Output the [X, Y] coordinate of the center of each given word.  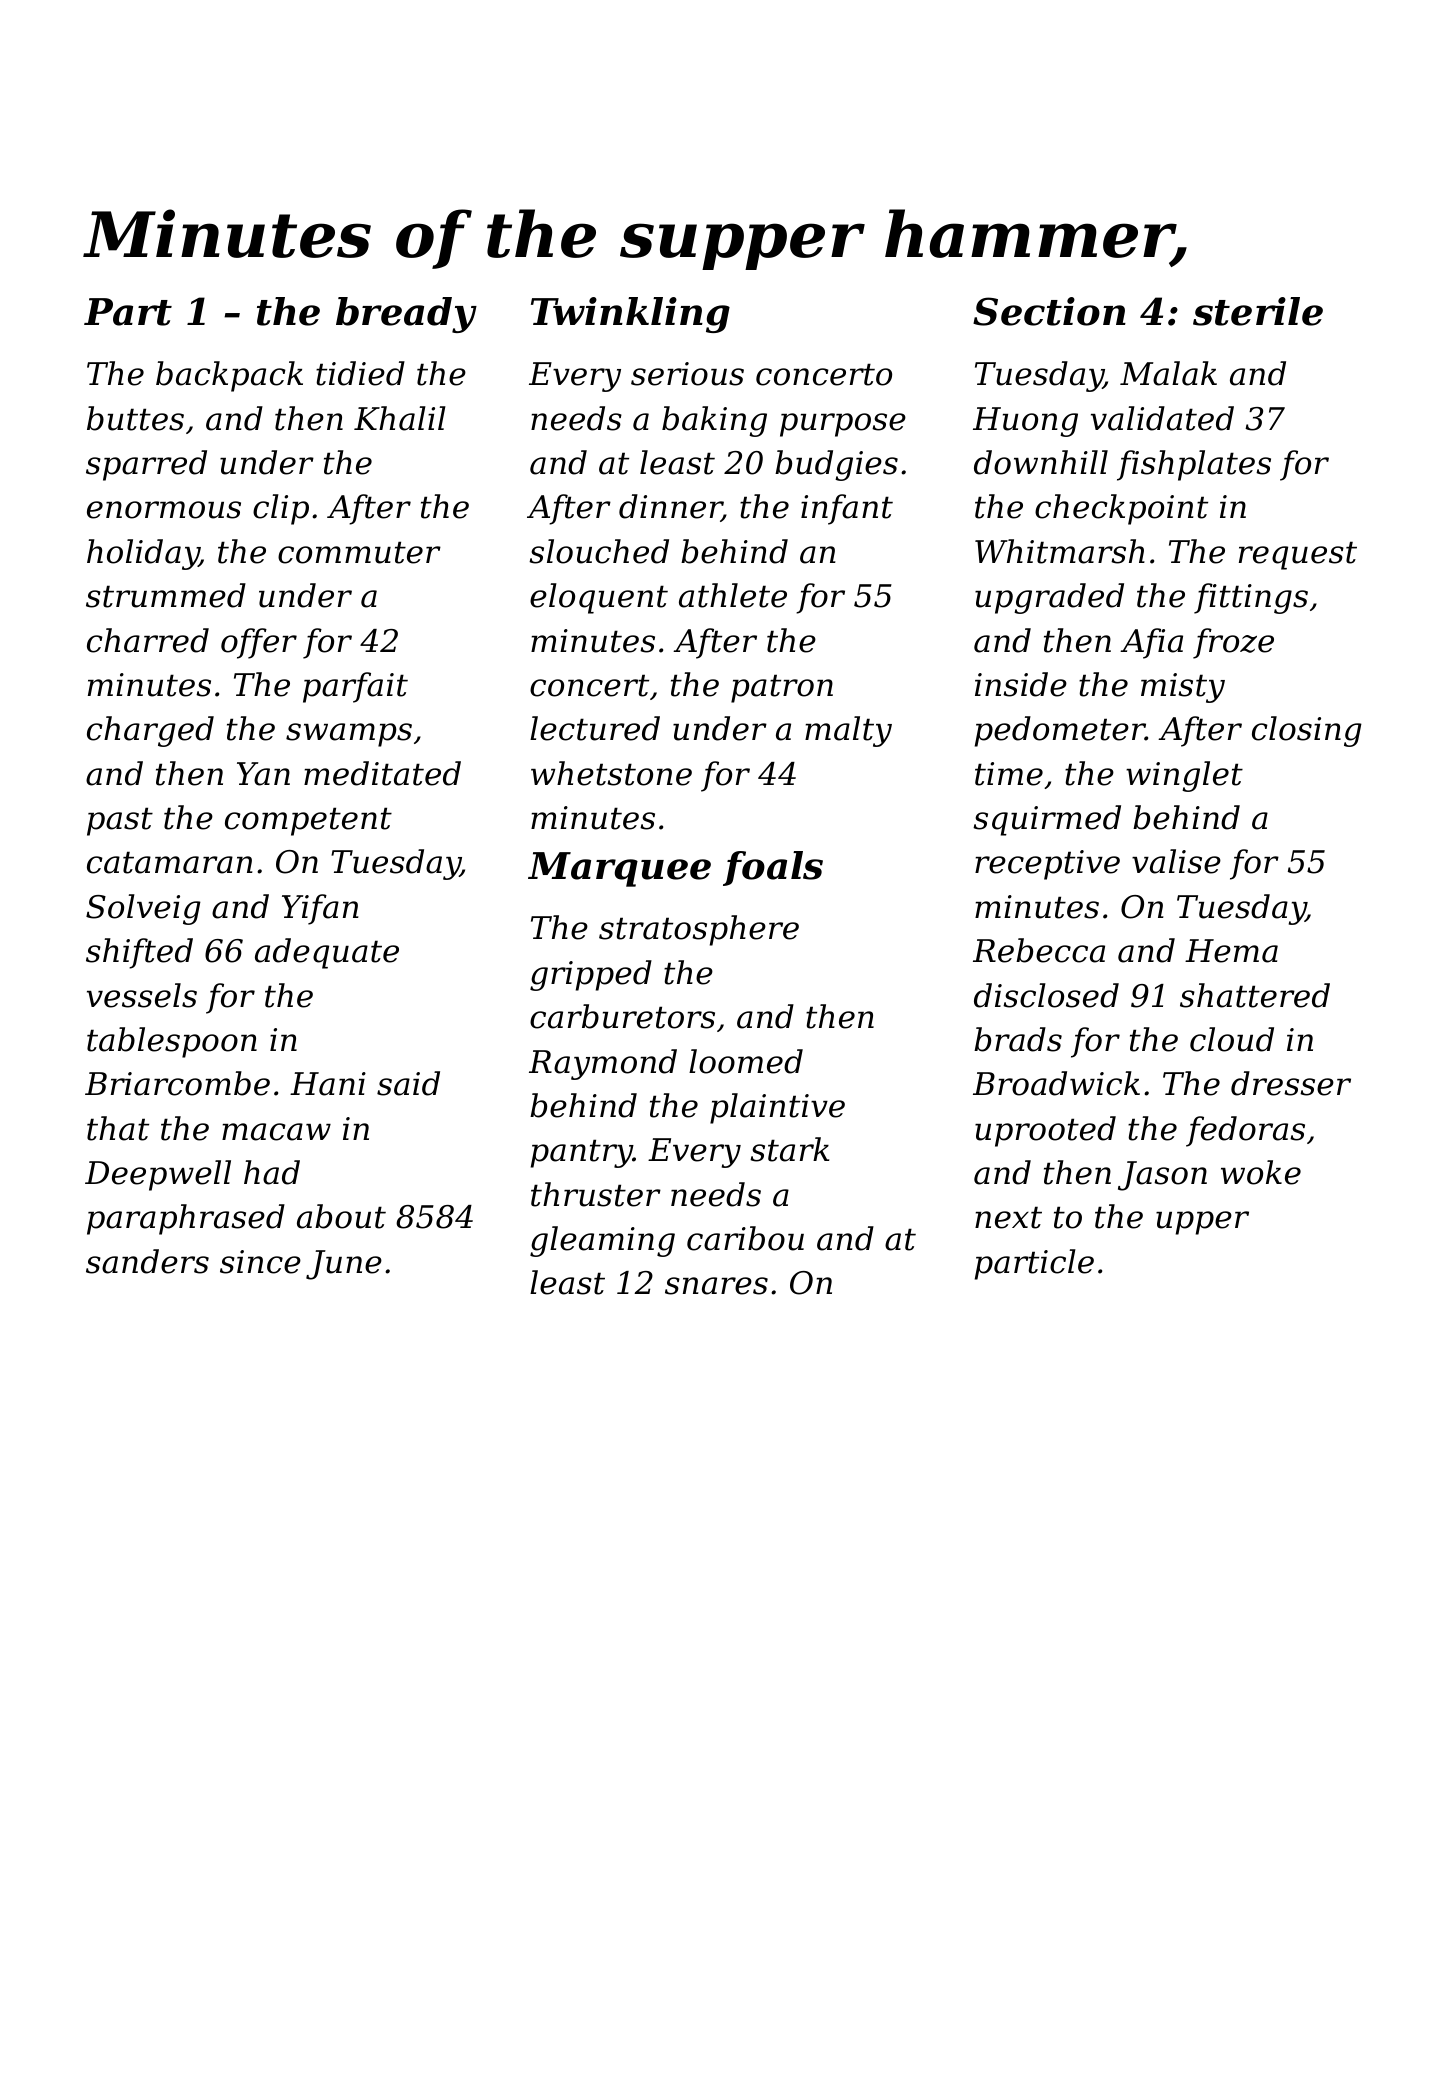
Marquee [619, 869]
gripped [591, 975]
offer [259, 643]
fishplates [1194, 465]
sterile [1258, 311]
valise [1176, 861]
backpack [229, 376]
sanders [147, 1261]
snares [716, 1286]
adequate [327, 953]
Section [1049, 311]
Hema [1231, 951]
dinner [670, 508]
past [120, 821]
